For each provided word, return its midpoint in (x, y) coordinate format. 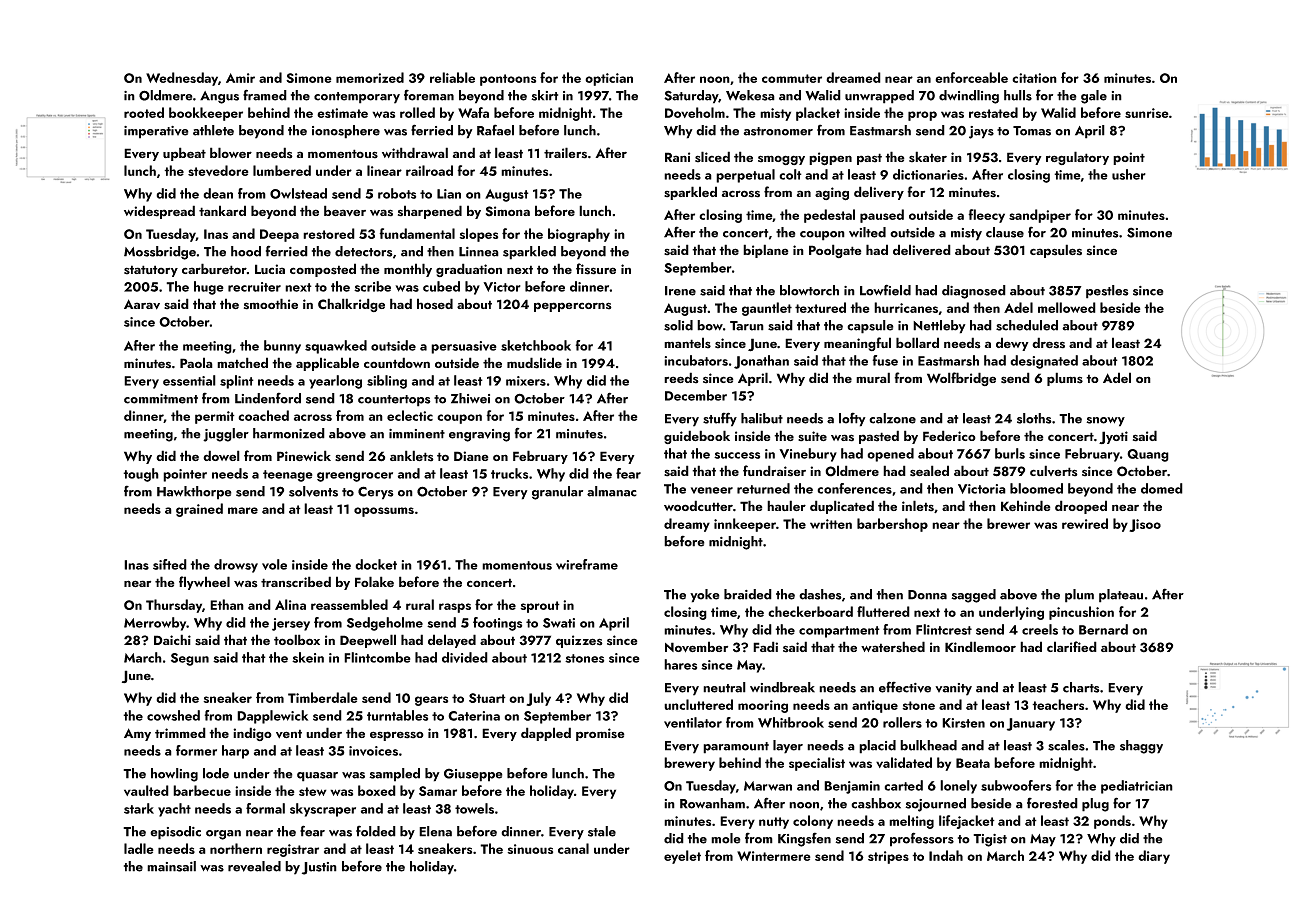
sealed (929, 471)
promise (600, 734)
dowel (221, 455)
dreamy (687, 525)
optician (609, 79)
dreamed (853, 77)
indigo (252, 734)
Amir (240, 78)
